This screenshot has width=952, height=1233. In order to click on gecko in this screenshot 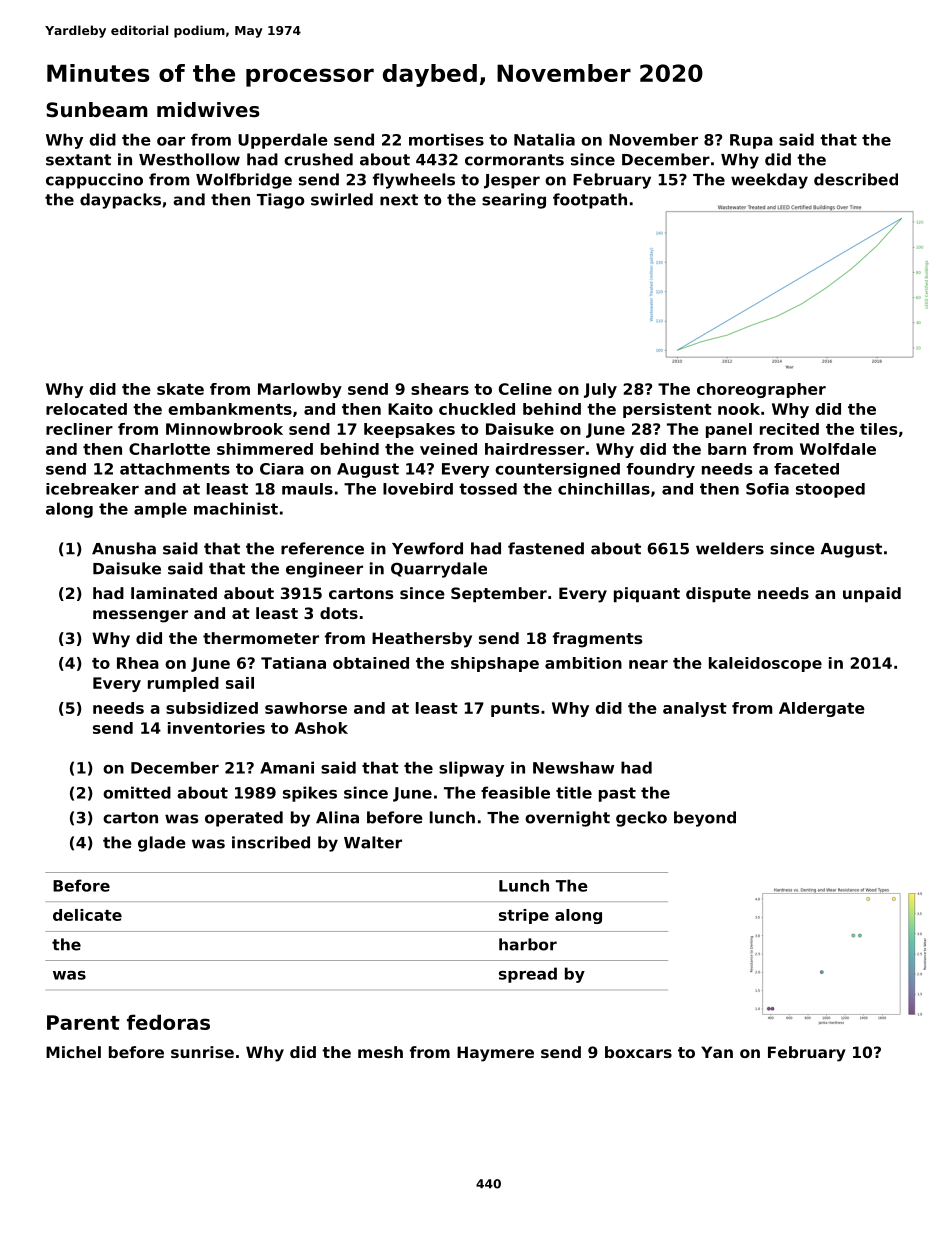, I will do `click(641, 819)`.
